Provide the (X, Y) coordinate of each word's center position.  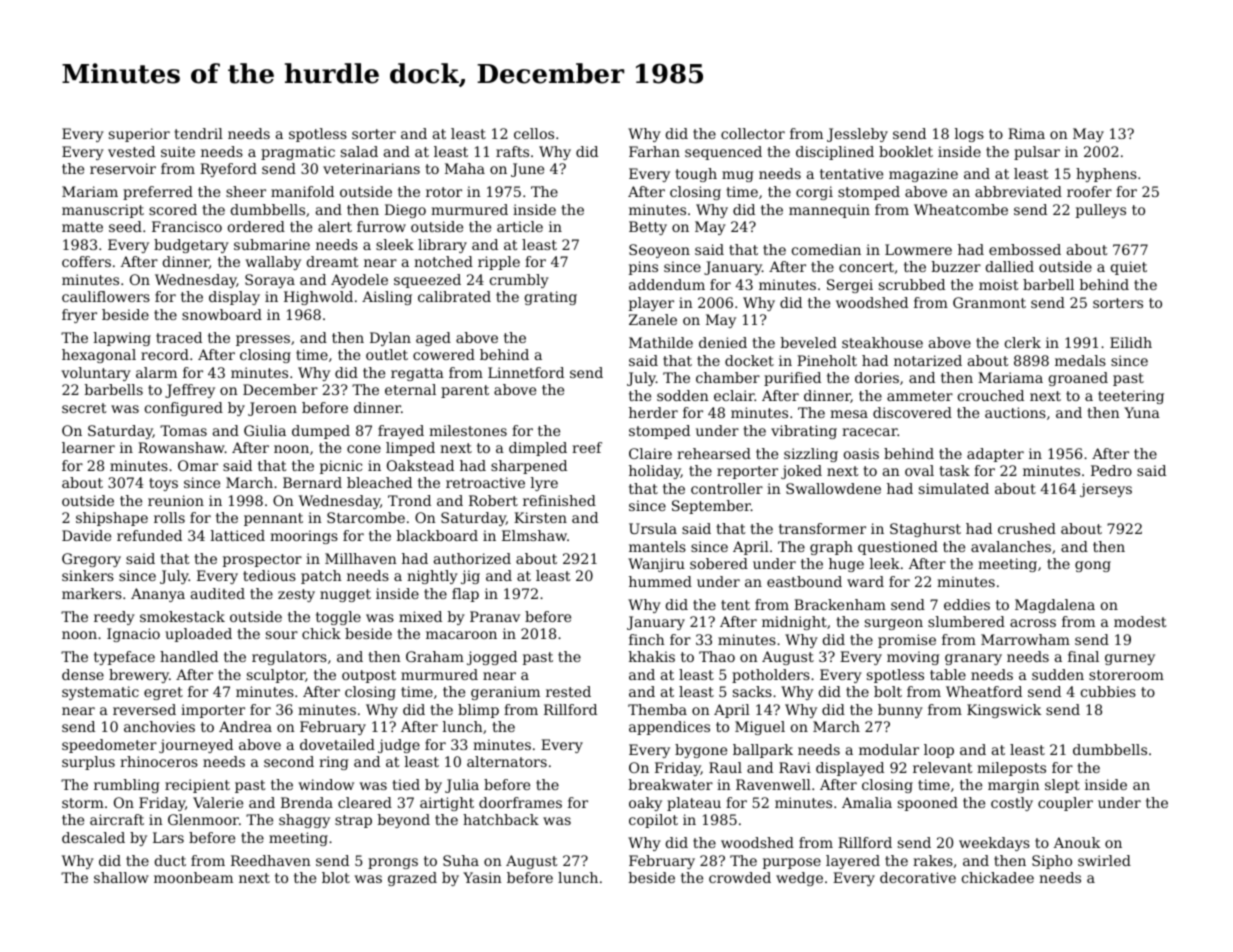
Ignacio (133, 635)
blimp (478, 711)
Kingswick (1004, 711)
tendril (198, 133)
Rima (1026, 133)
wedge (799, 879)
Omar (198, 465)
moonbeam (193, 877)
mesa (849, 414)
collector (753, 133)
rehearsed (714, 453)
